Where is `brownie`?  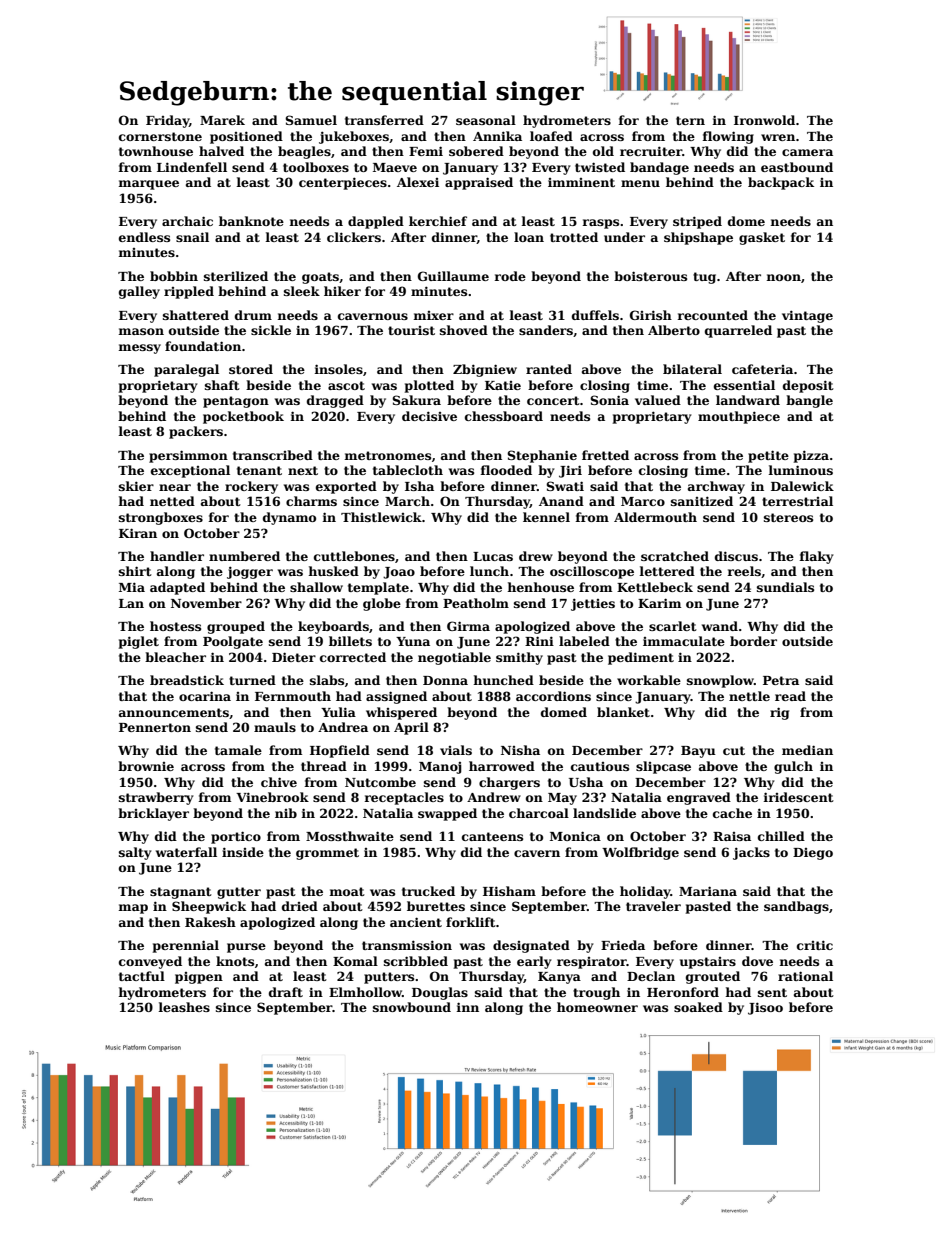
brownie is located at coordinates (146, 766).
